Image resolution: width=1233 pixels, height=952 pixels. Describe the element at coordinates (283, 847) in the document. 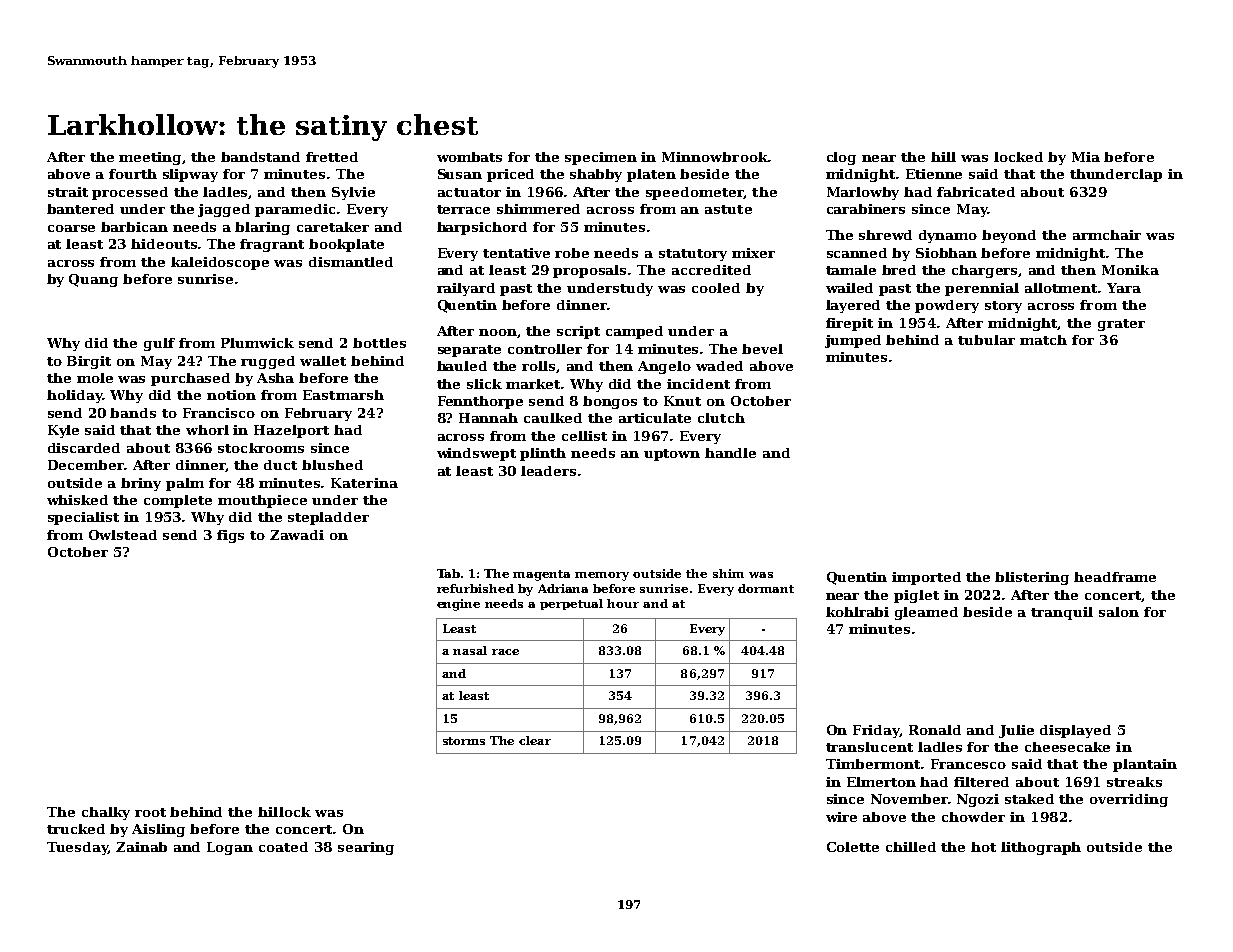

I see `coated` at that location.
